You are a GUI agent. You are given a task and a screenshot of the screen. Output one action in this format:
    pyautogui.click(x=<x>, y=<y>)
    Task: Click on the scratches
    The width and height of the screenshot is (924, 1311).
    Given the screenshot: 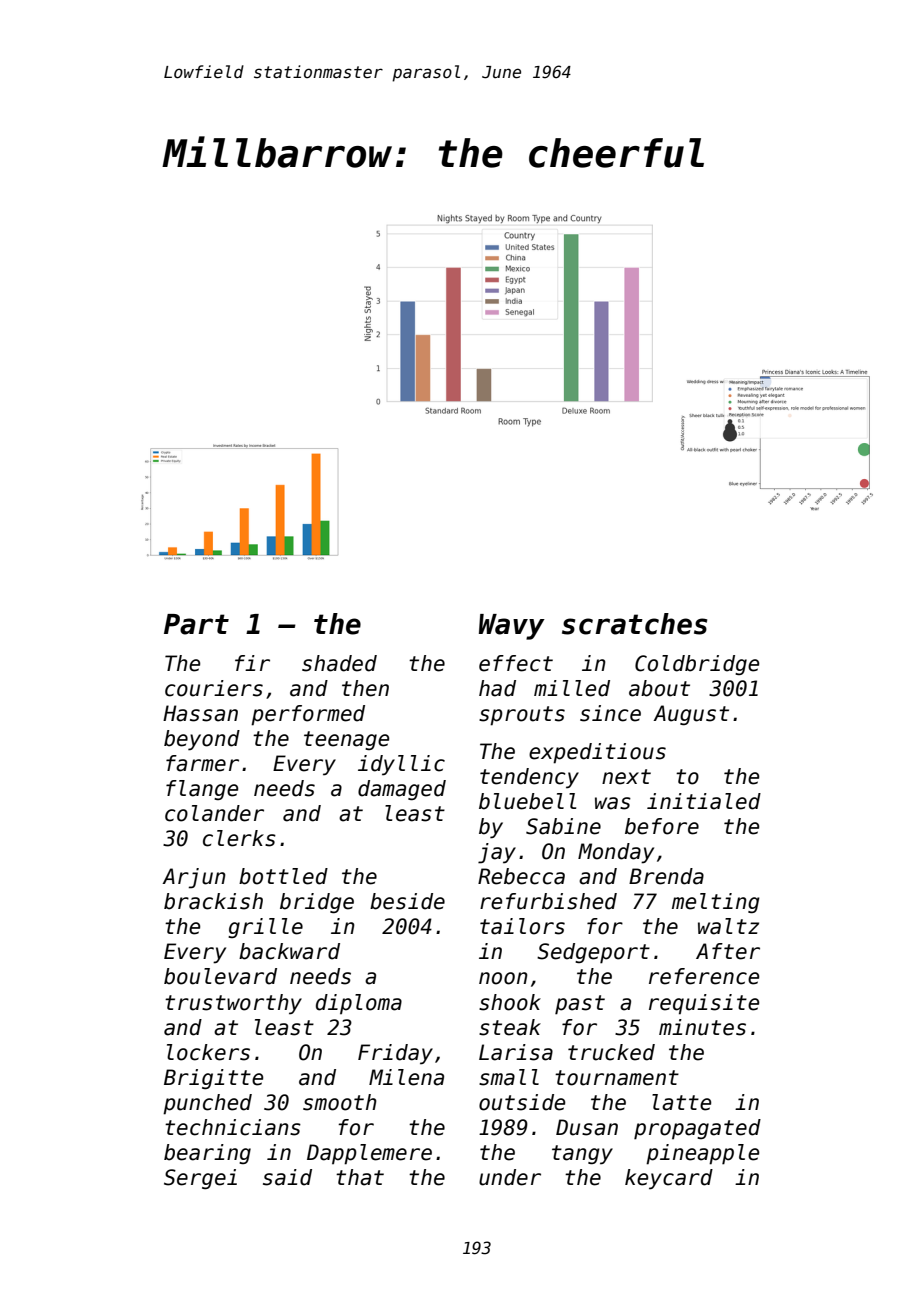 What is the action you would take?
    pyautogui.click(x=634, y=624)
